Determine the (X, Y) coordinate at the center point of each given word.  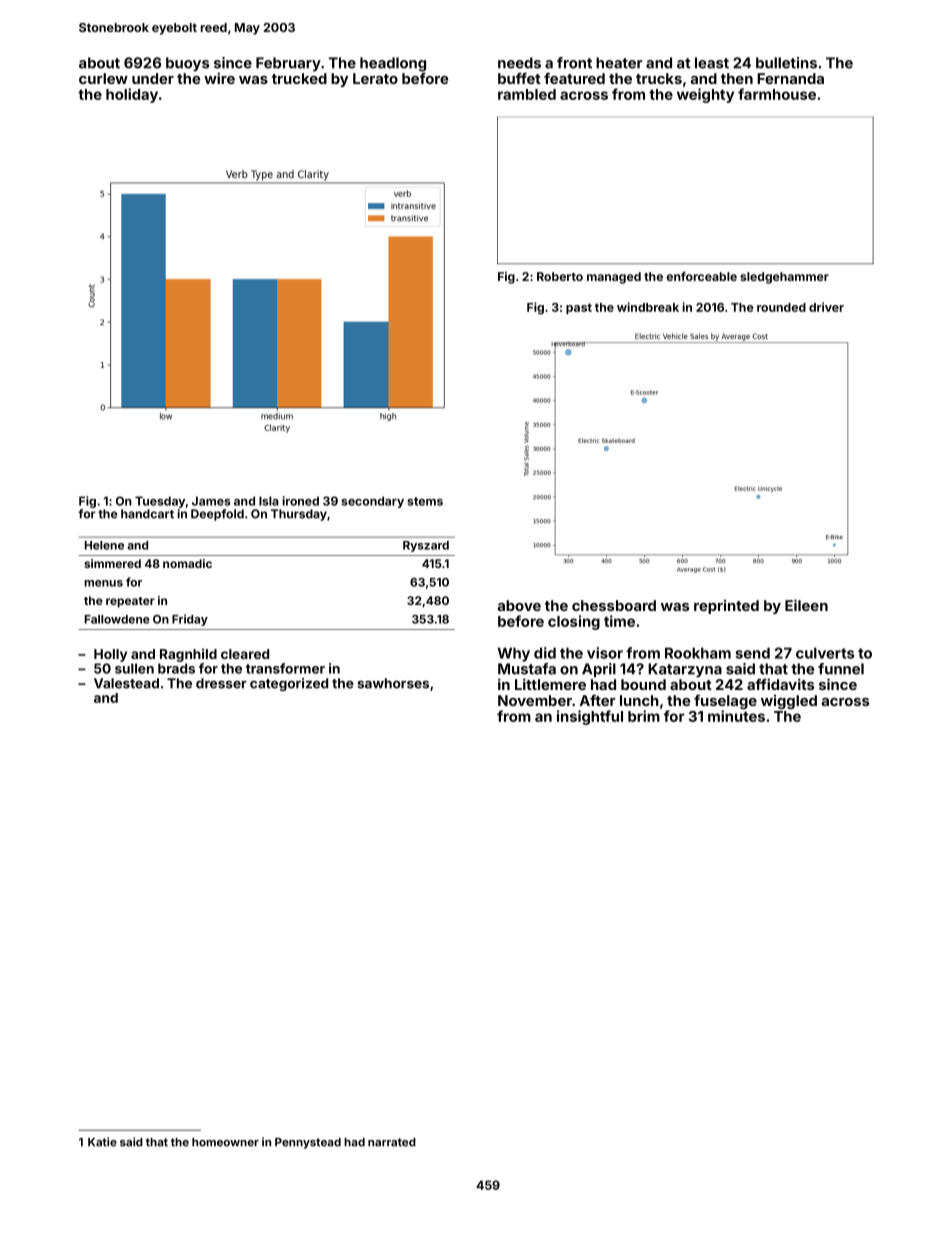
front (574, 63)
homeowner (225, 1142)
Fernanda (790, 78)
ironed (301, 501)
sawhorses (393, 683)
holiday (132, 95)
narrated (392, 1142)
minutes (736, 716)
